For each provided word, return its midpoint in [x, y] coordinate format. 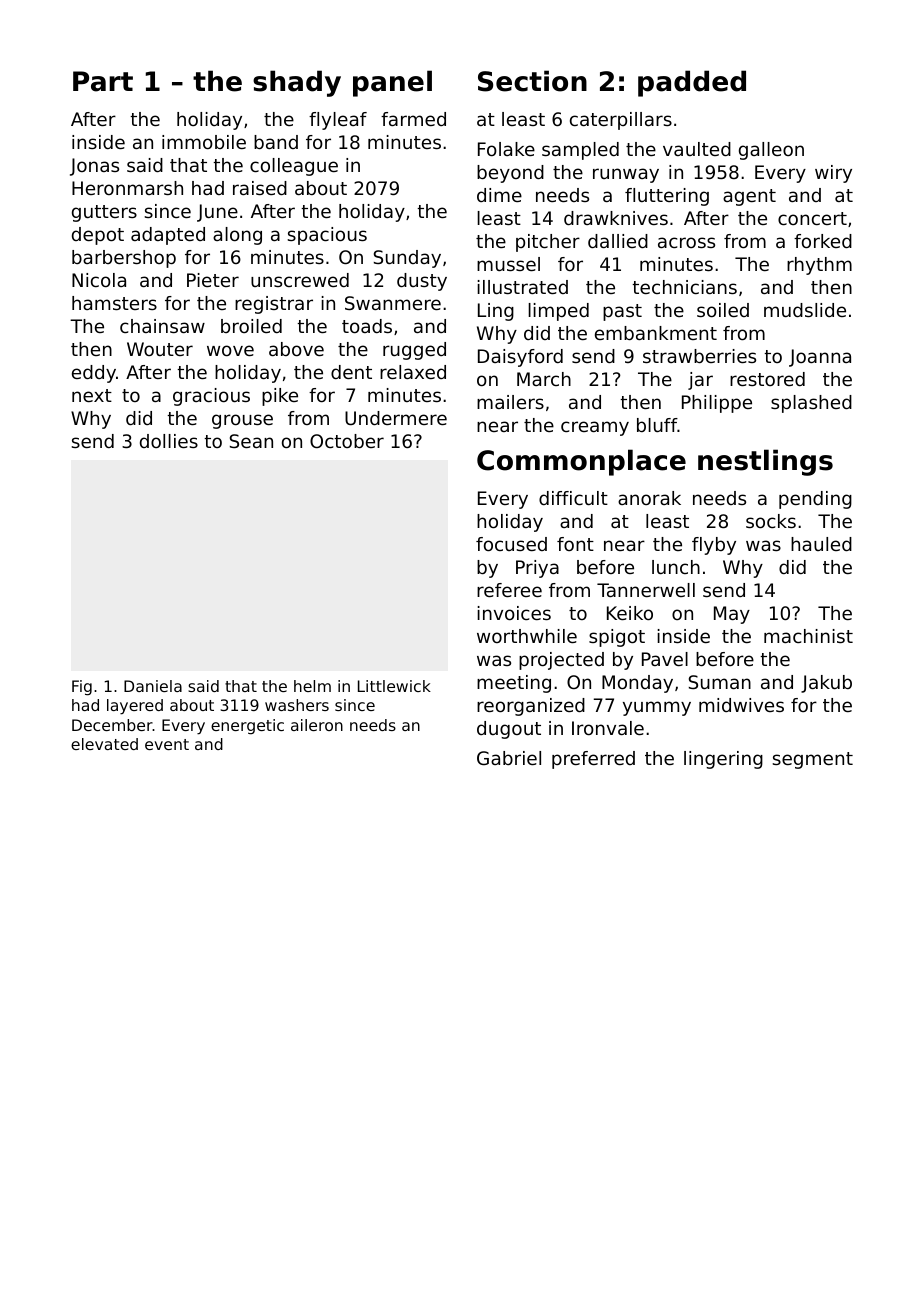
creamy [595, 428]
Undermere [396, 418]
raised [260, 188]
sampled [580, 151]
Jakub [826, 684]
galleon [771, 151]
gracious [211, 397]
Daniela [153, 686]
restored [767, 379]
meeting [514, 684]
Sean [251, 441]
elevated [104, 744]
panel [392, 83]
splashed [811, 404]
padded [692, 83]
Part [103, 81]
